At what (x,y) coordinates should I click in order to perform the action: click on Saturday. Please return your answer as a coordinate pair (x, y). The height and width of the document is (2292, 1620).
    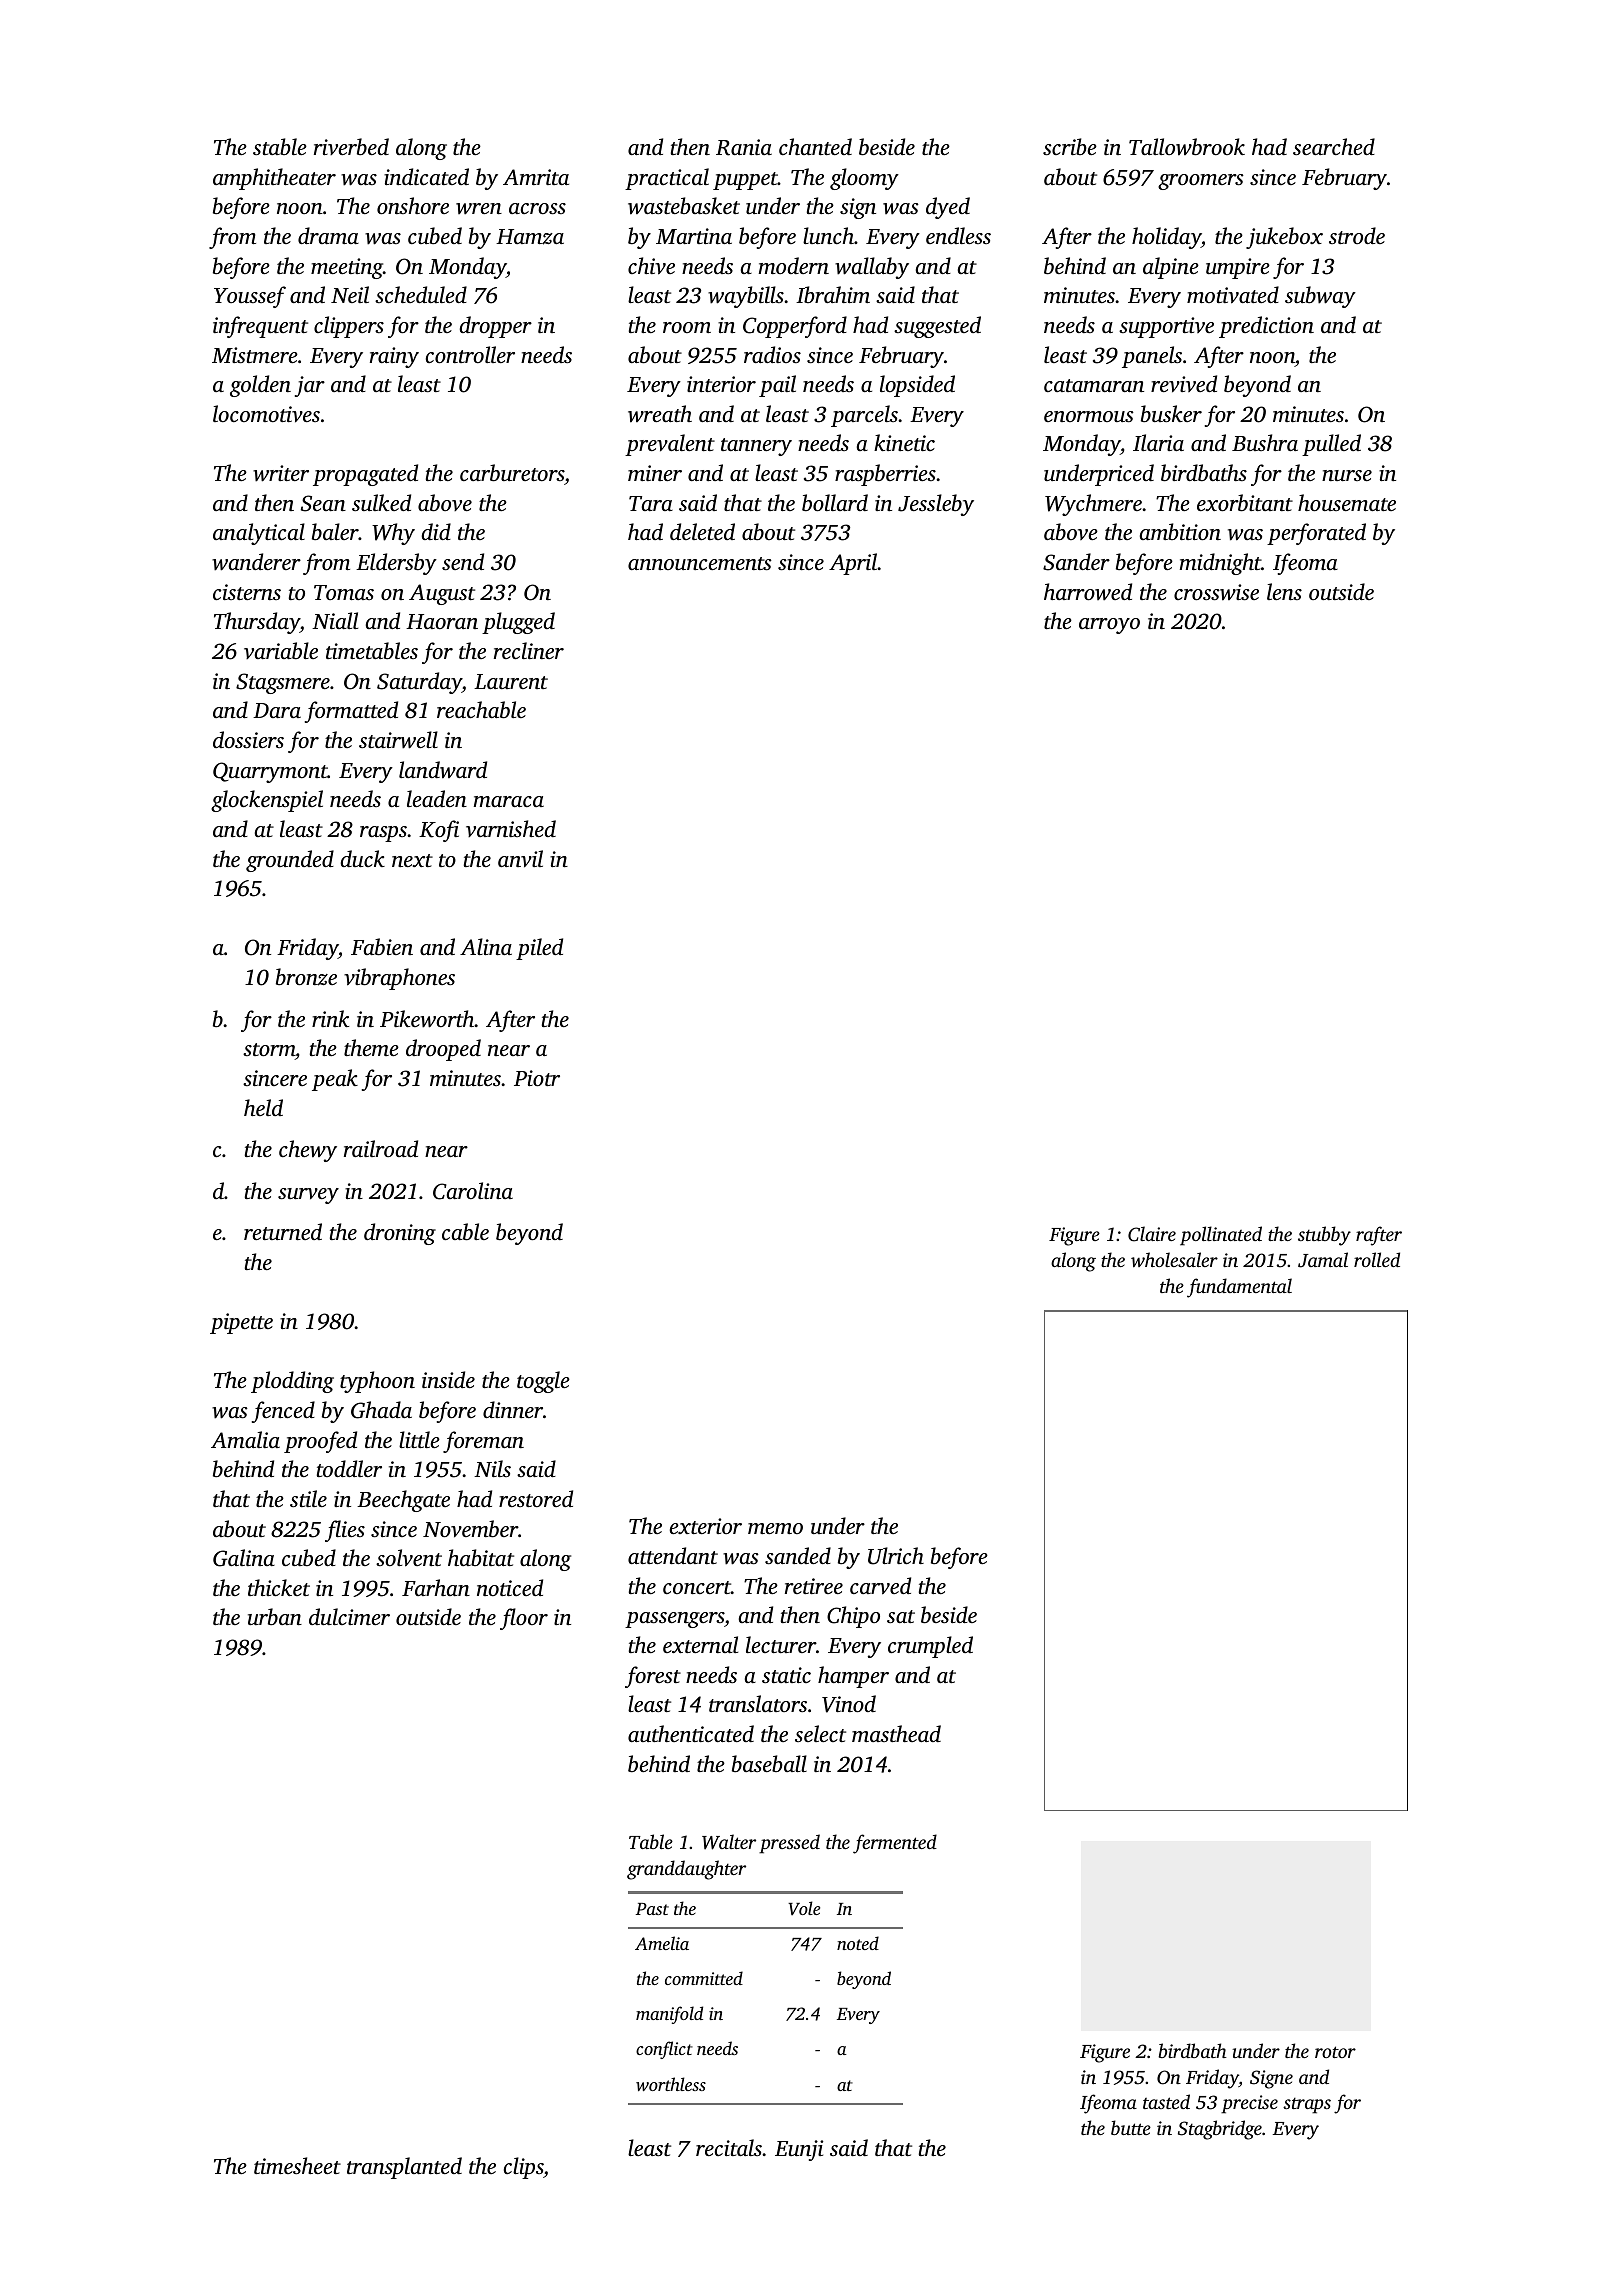
    Looking at the image, I should click on (419, 683).
